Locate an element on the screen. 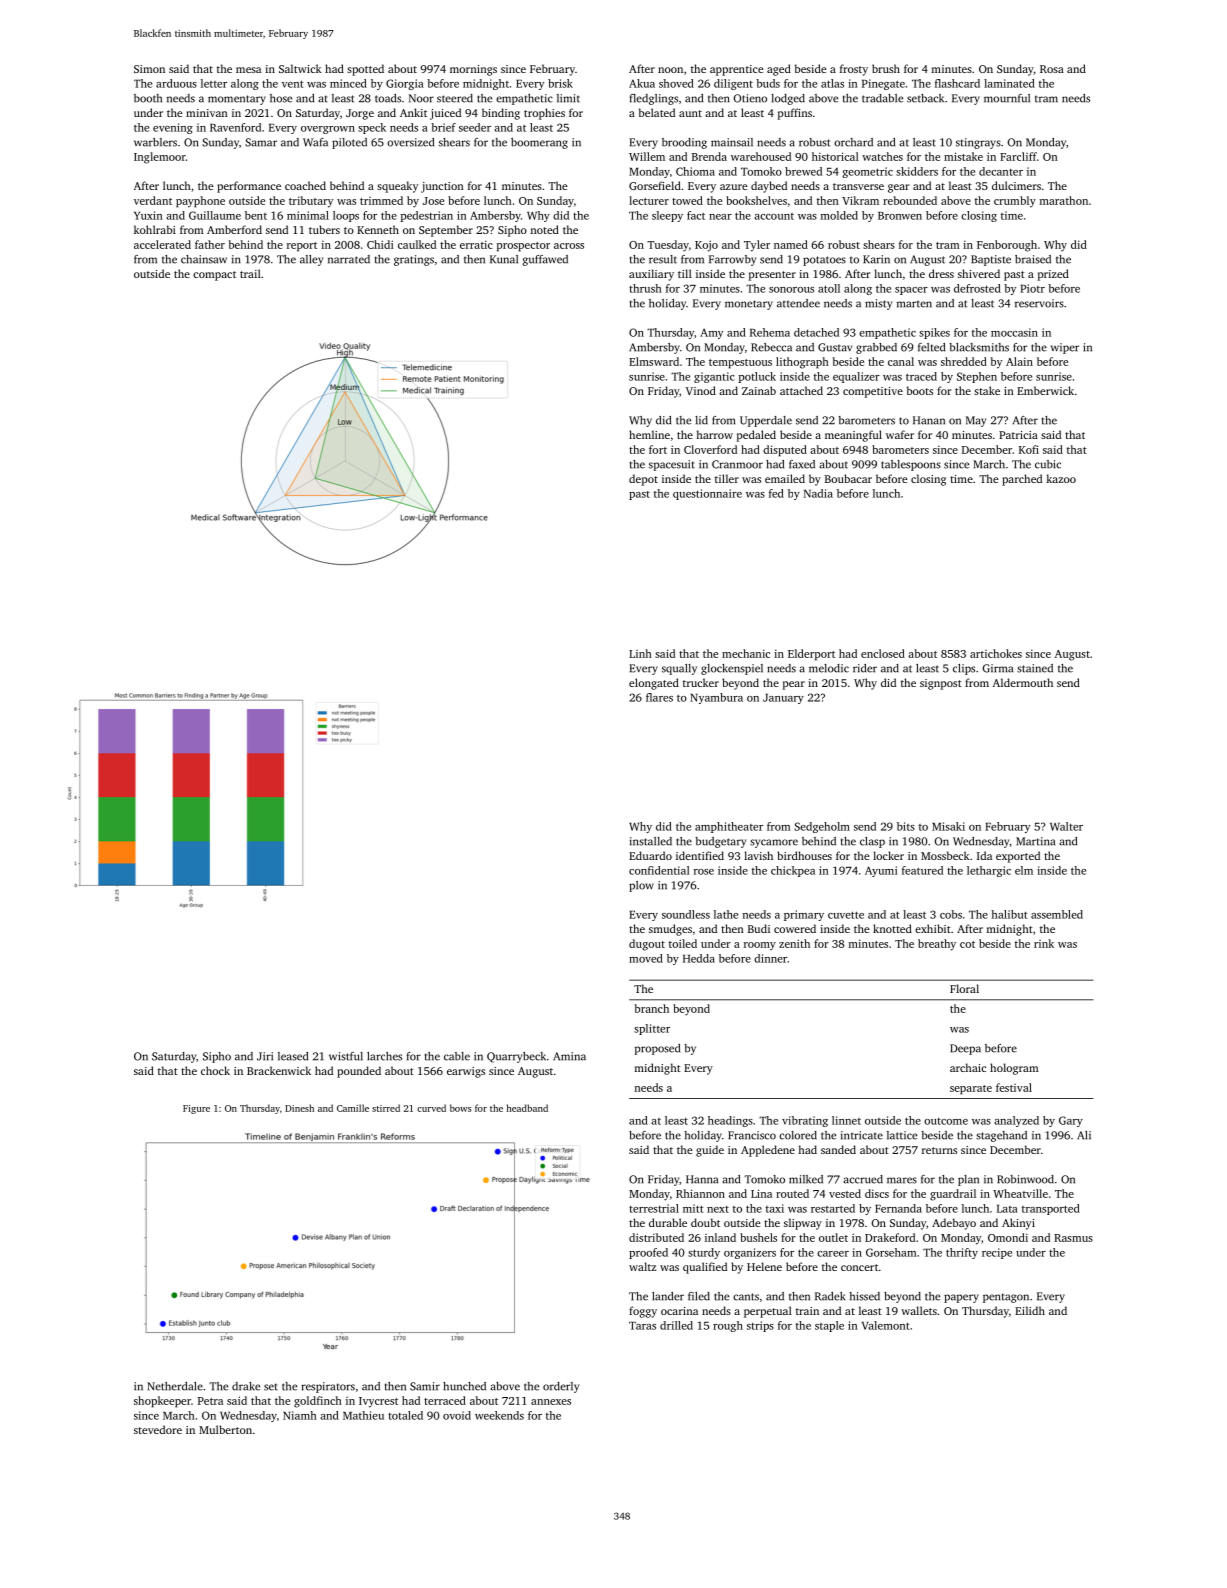  waltz is located at coordinates (642, 1266).
